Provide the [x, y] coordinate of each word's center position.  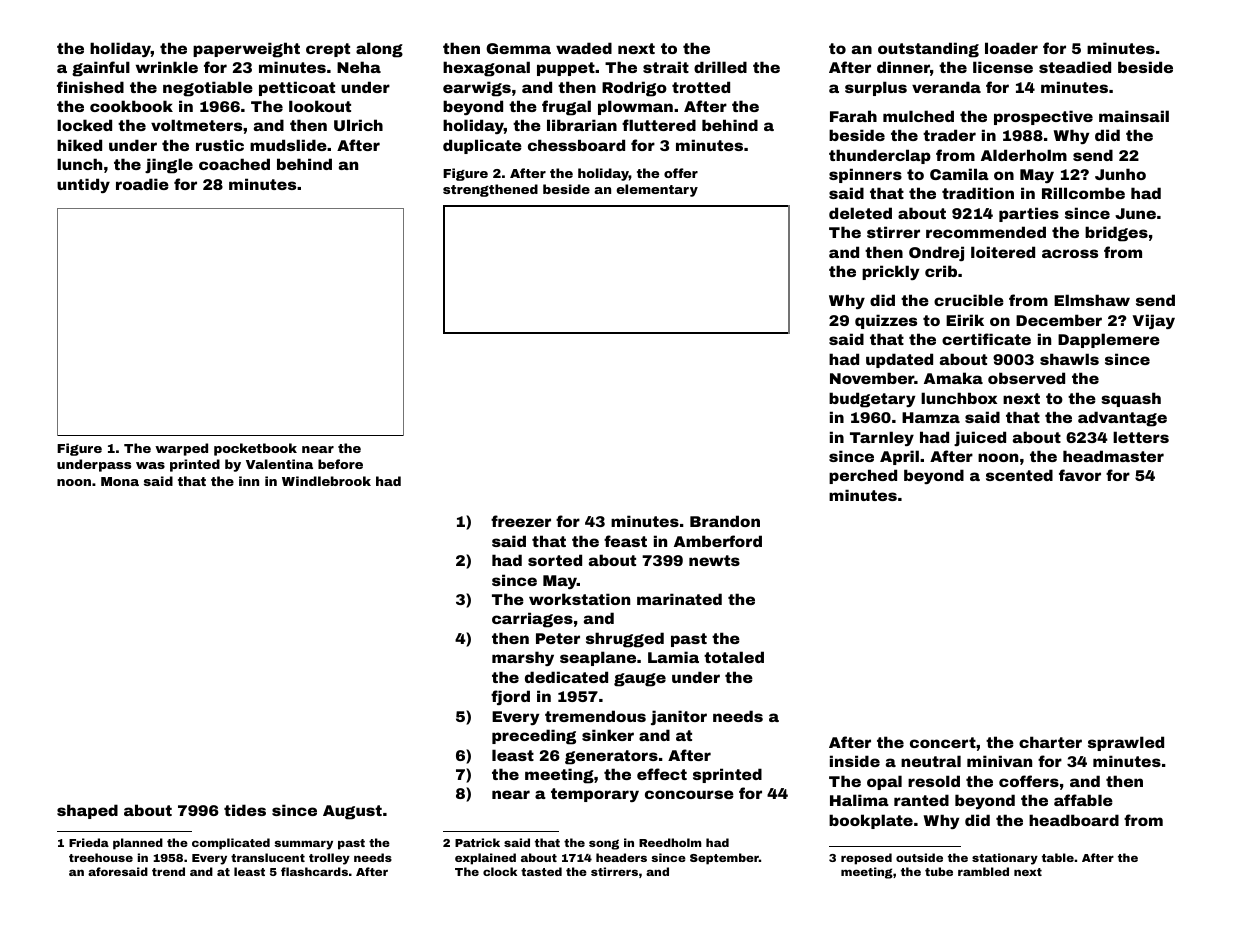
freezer [521, 521]
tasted [541, 871]
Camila [959, 174]
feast [625, 541]
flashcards [314, 871]
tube [939, 871]
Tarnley [882, 438]
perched [863, 476]
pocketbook [255, 449]
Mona [120, 481]
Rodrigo [634, 89]
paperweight [246, 50]
